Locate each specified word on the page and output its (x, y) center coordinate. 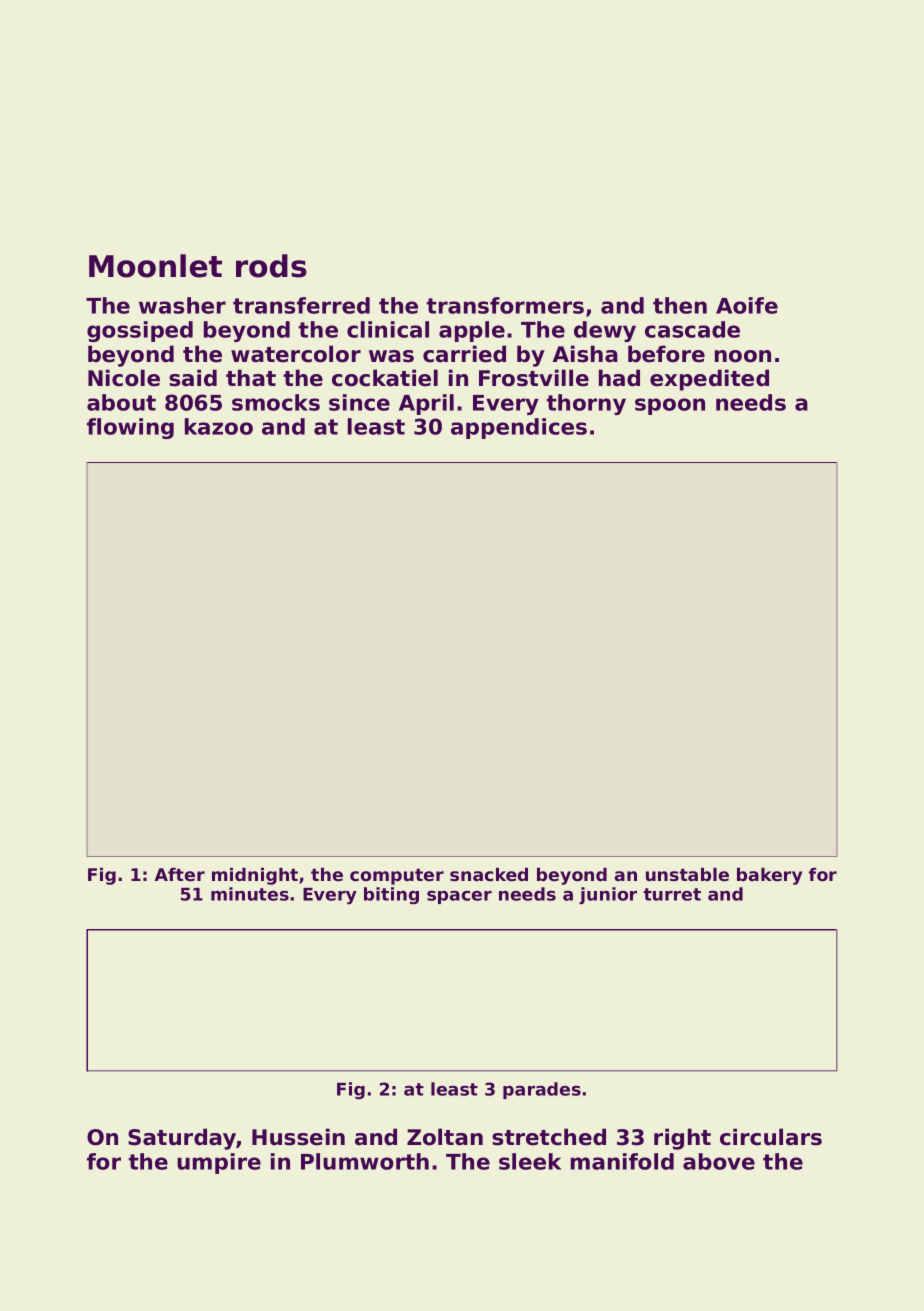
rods (271, 266)
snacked (489, 874)
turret (672, 894)
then (680, 305)
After (180, 874)
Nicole (124, 378)
